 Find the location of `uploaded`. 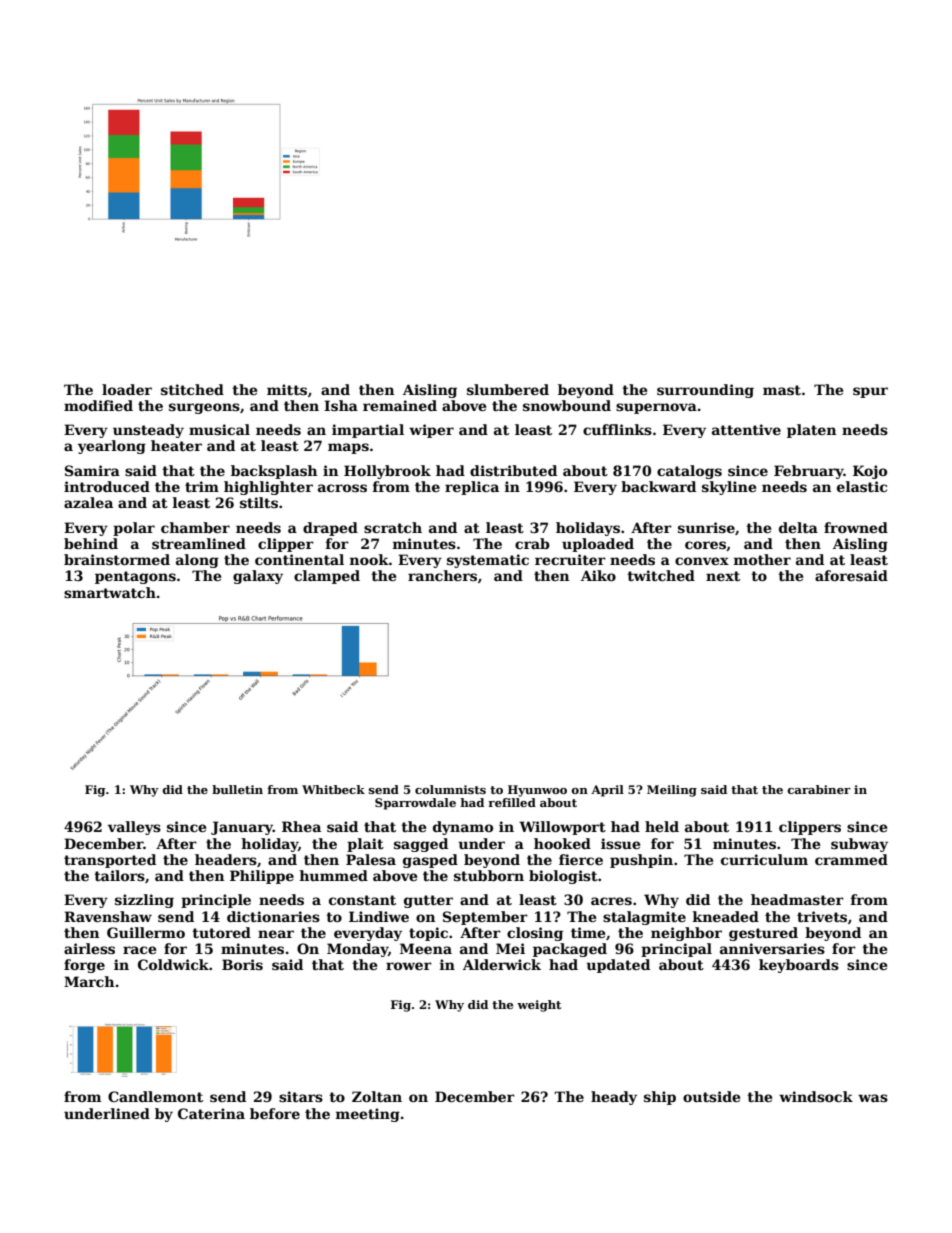

uploaded is located at coordinates (598, 545).
